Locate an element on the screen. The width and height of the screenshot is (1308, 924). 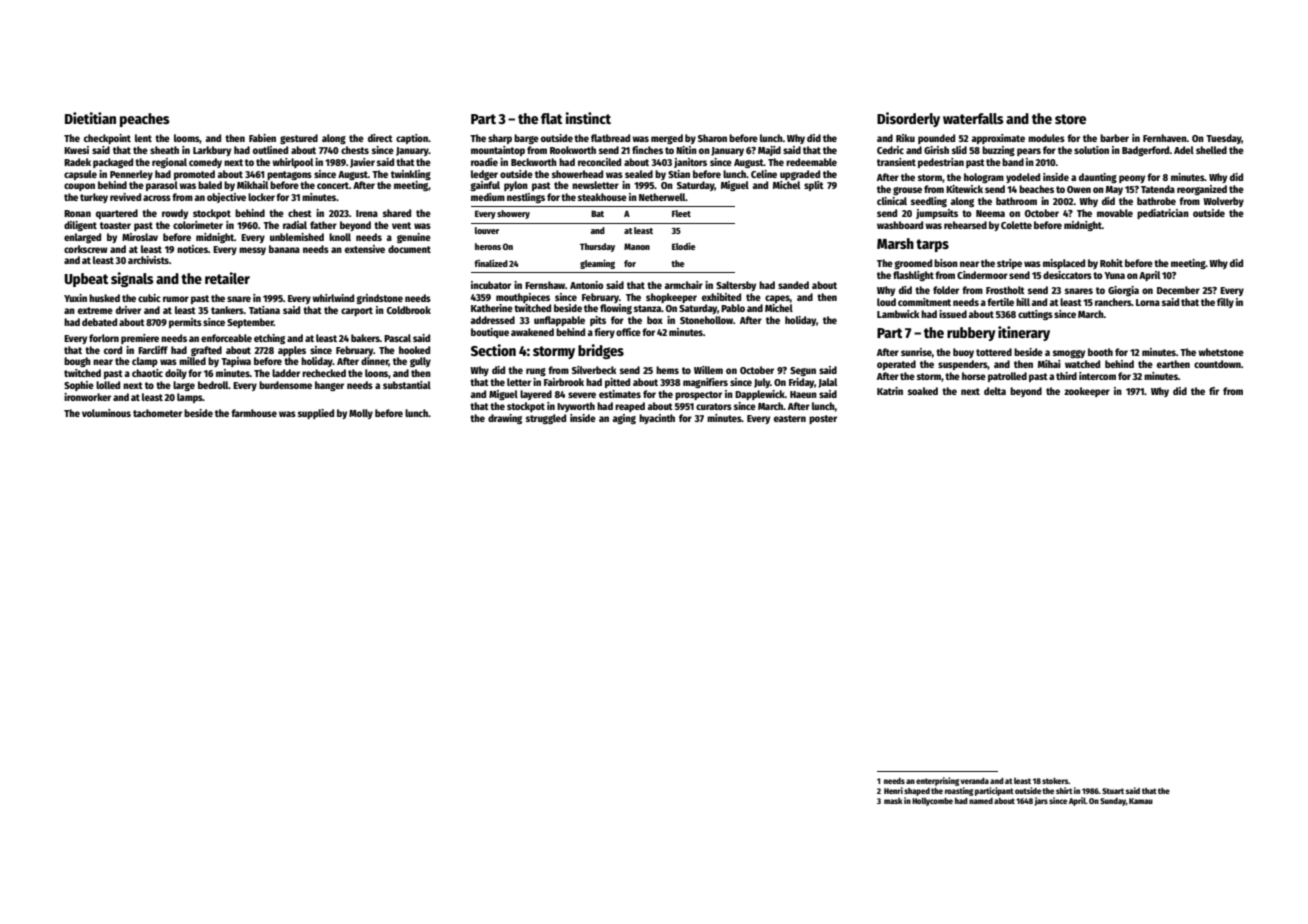
pediatrician is located at coordinates (1163, 214).
